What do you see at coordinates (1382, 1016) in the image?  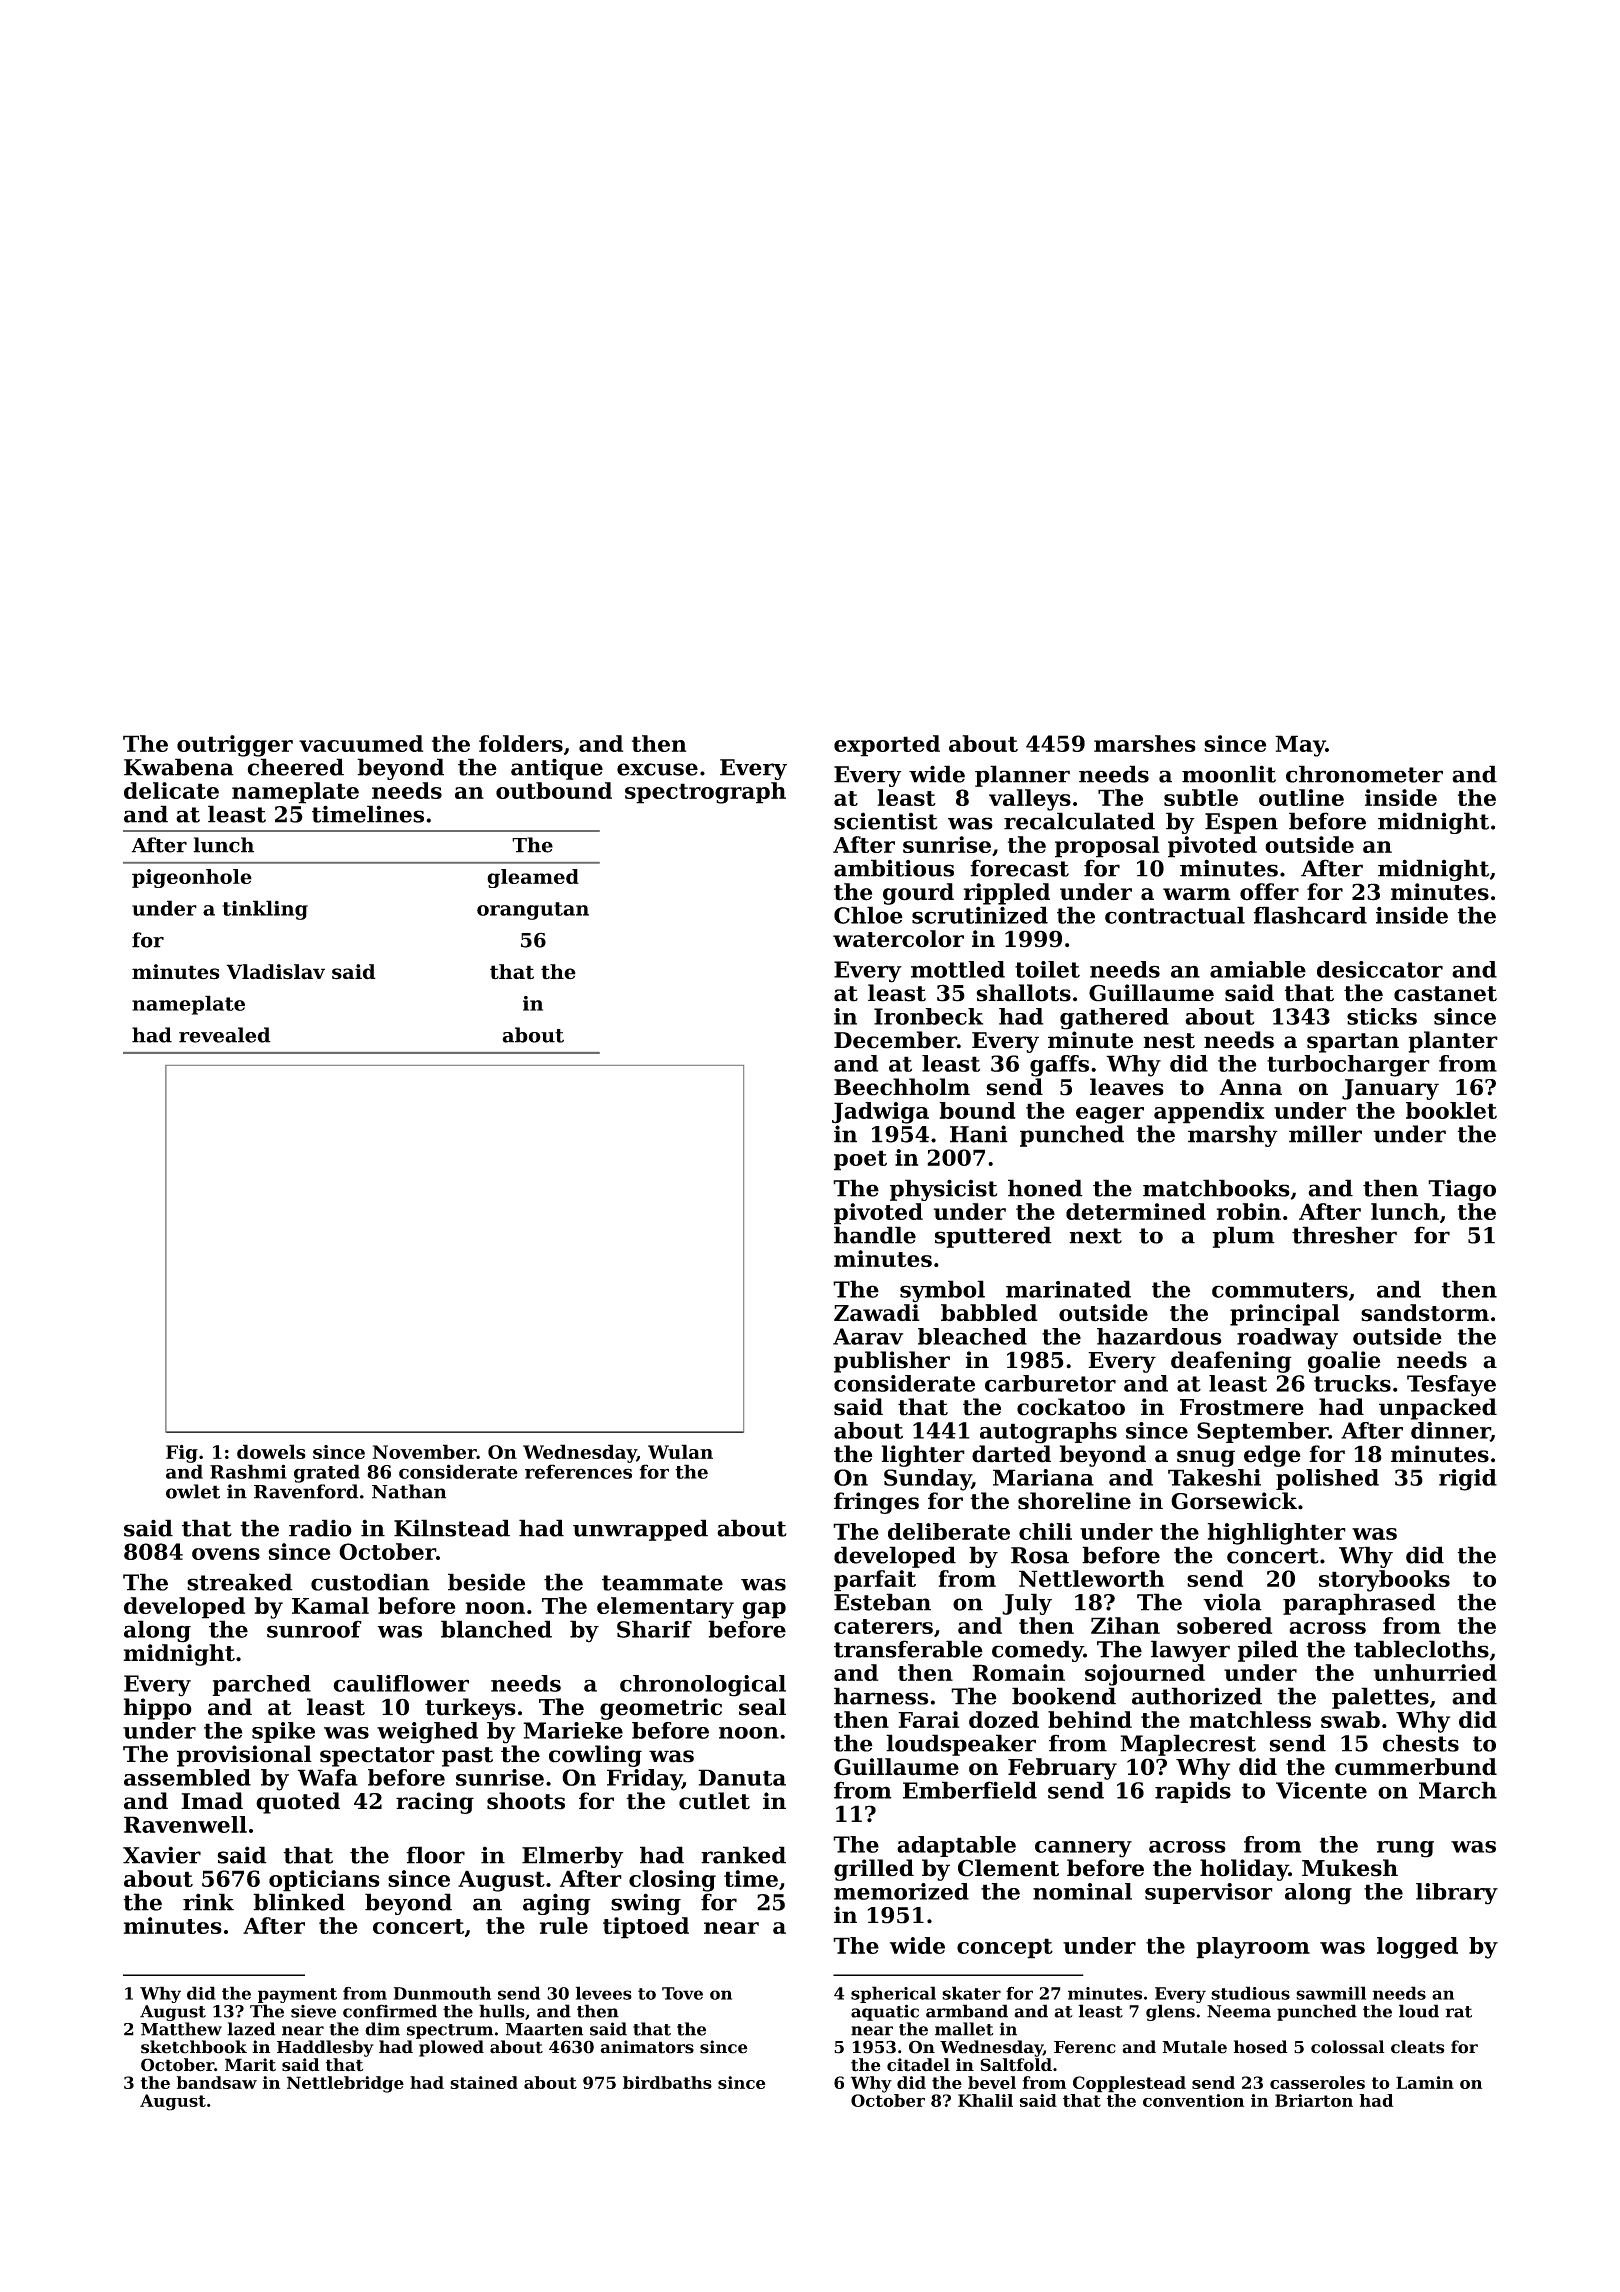 I see `sticks` at bounding box center [1382, 1016].
